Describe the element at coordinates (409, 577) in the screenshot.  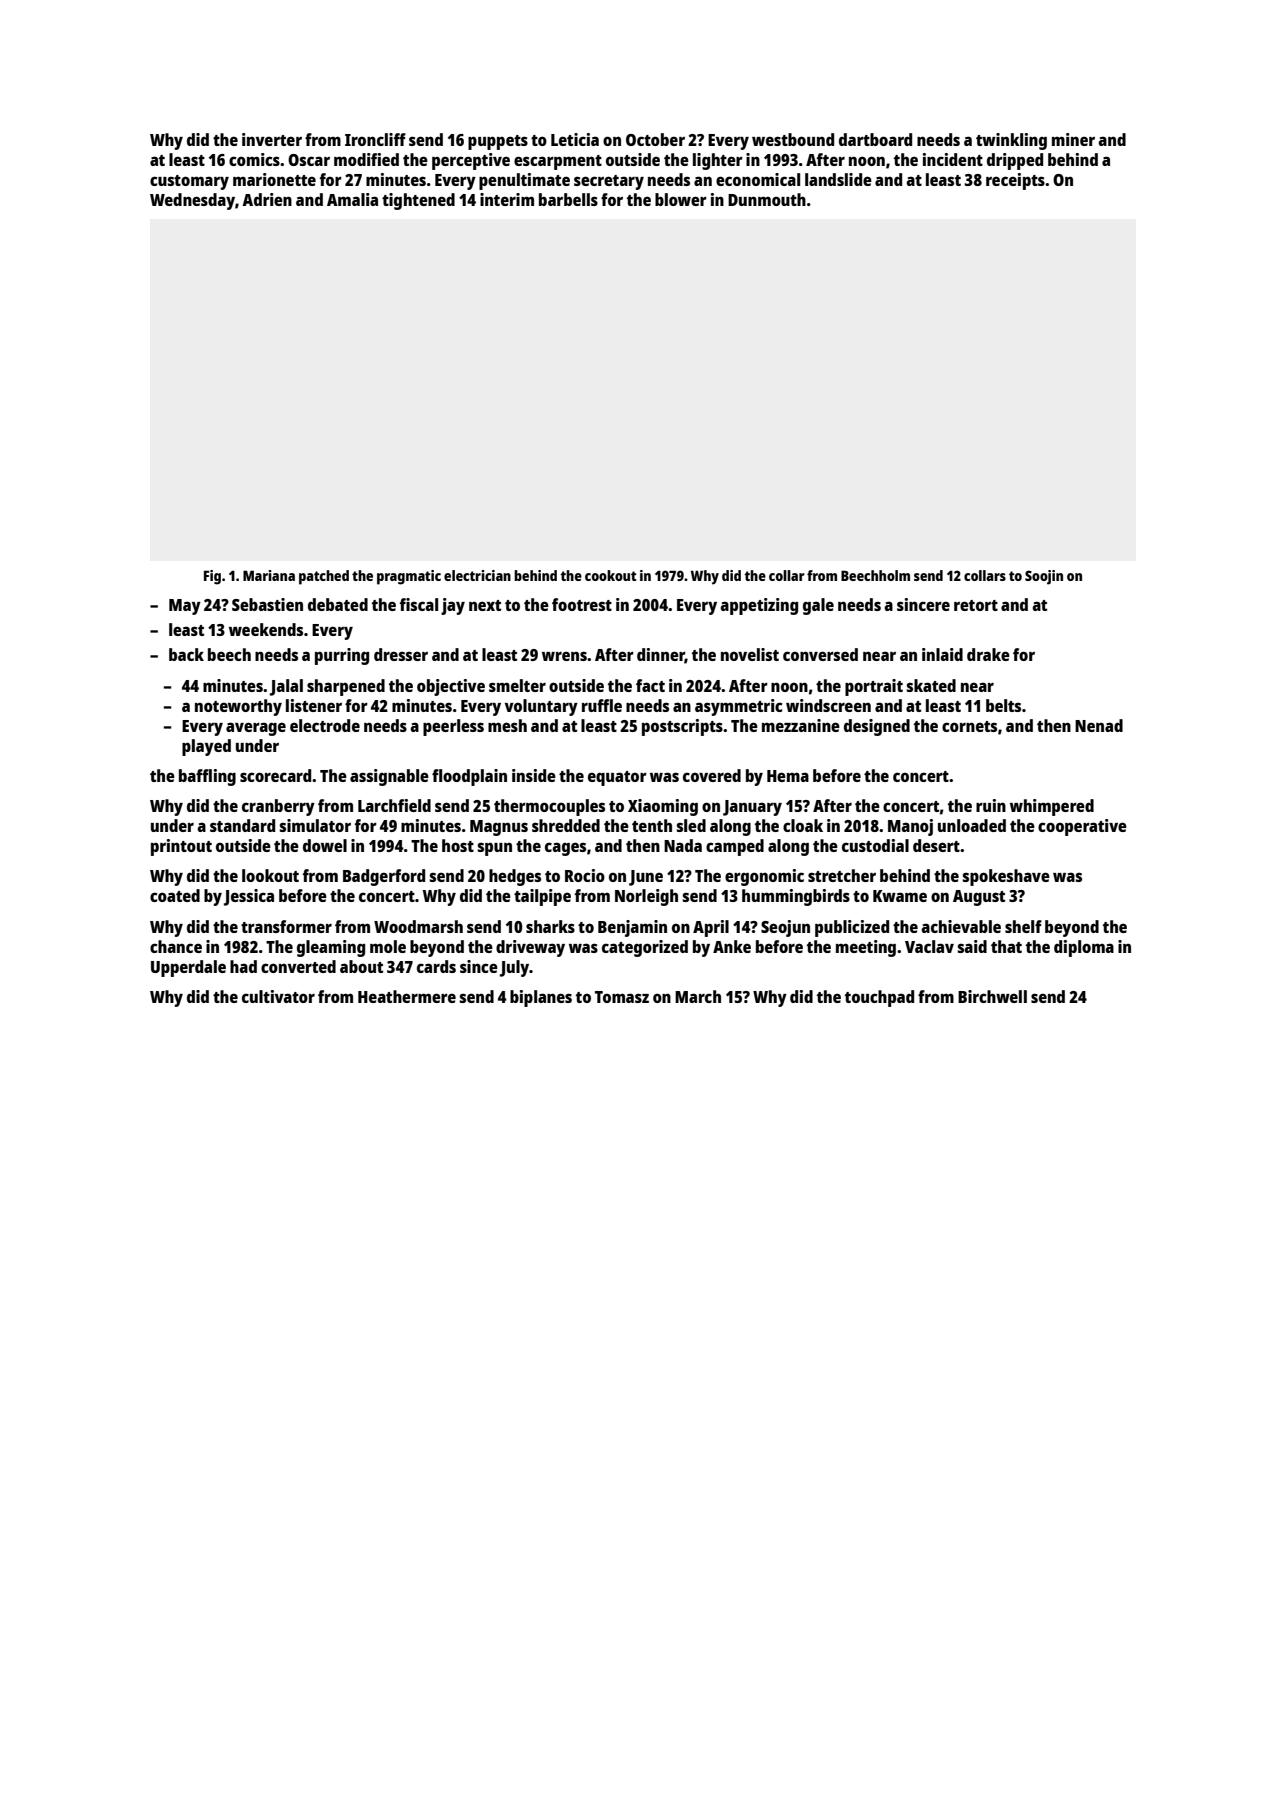
I see `pragmatic` at that location.
